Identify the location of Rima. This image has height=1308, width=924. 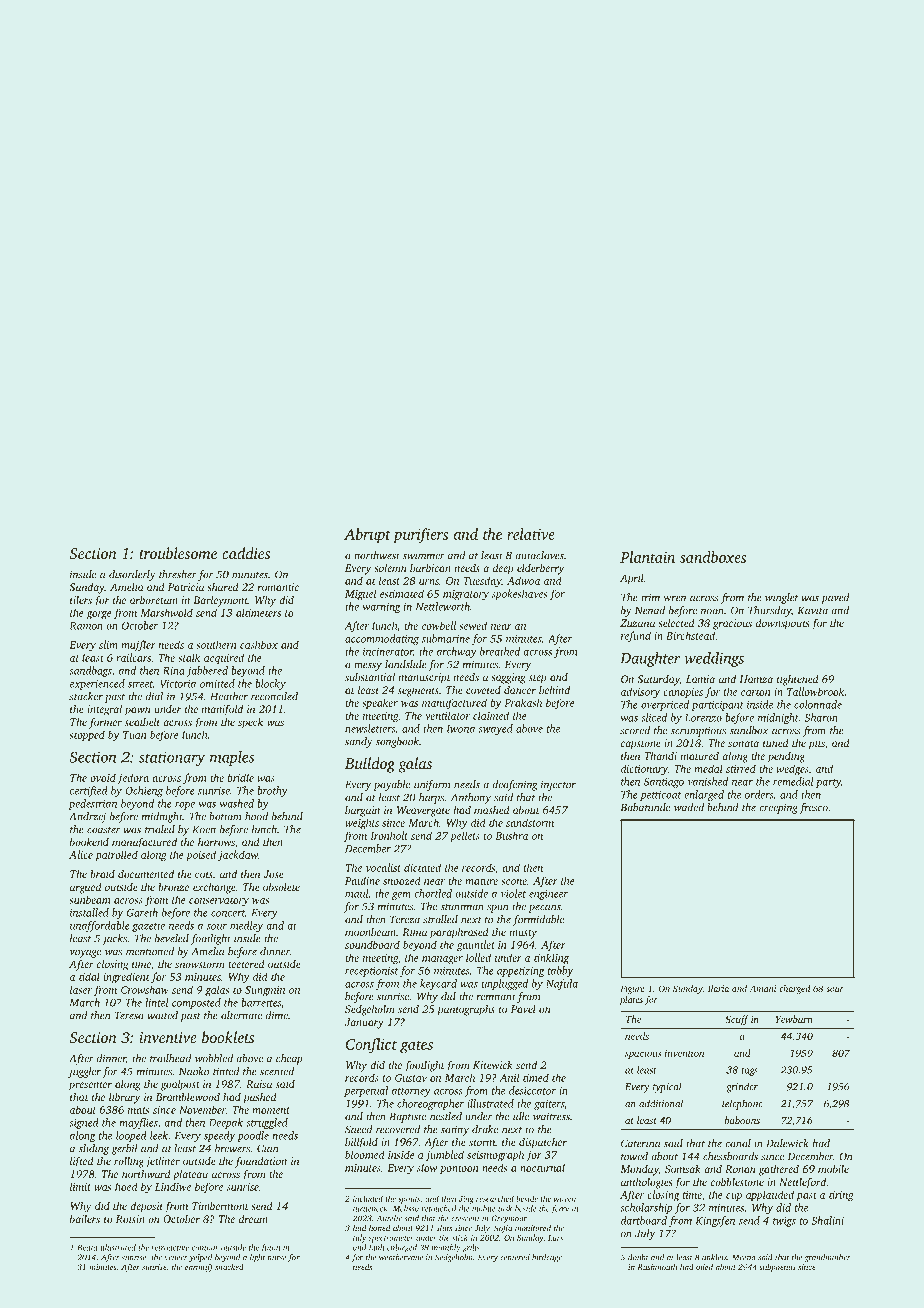
(414, 932).
